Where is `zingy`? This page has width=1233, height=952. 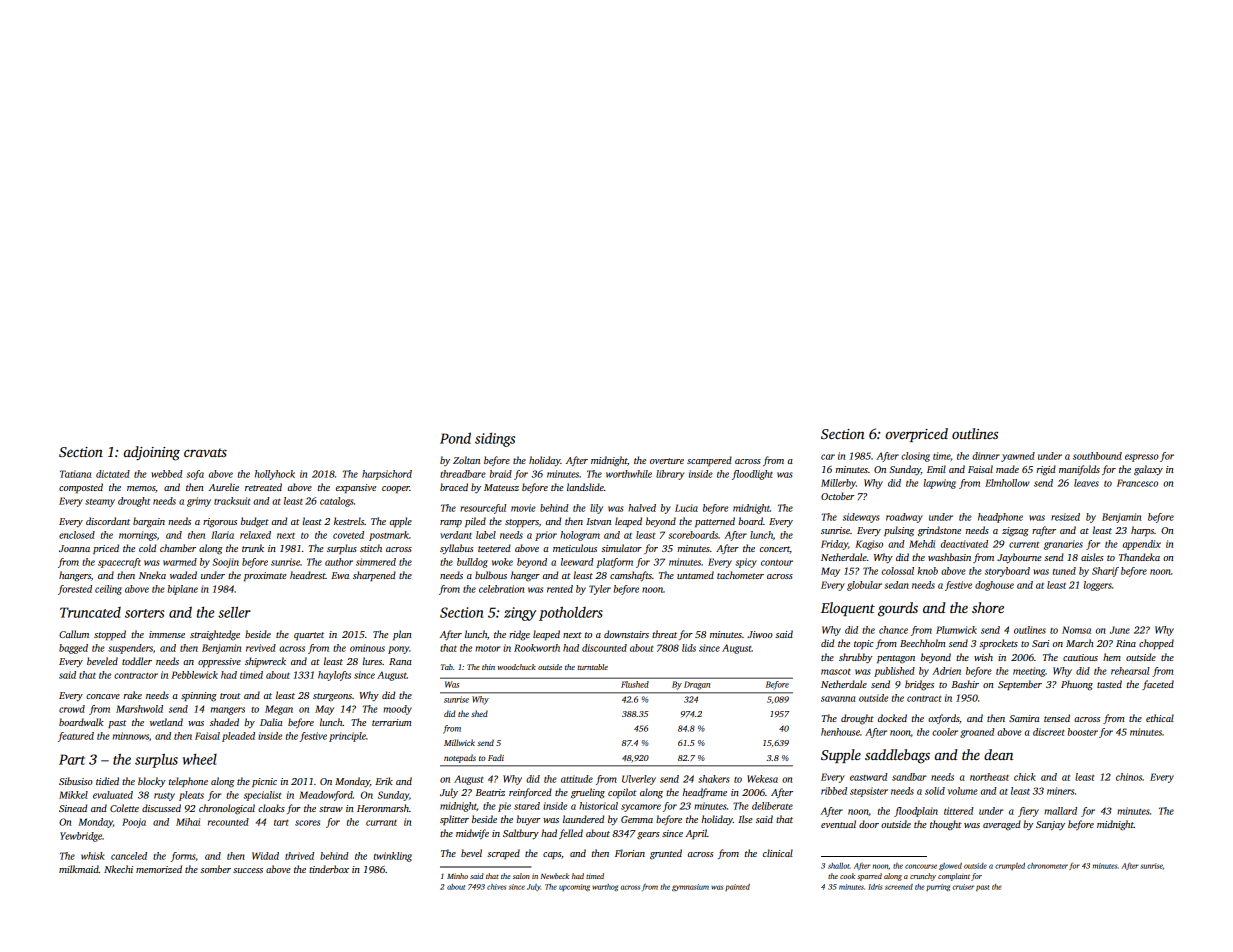 zingy is located at coordinates (520, 614).
